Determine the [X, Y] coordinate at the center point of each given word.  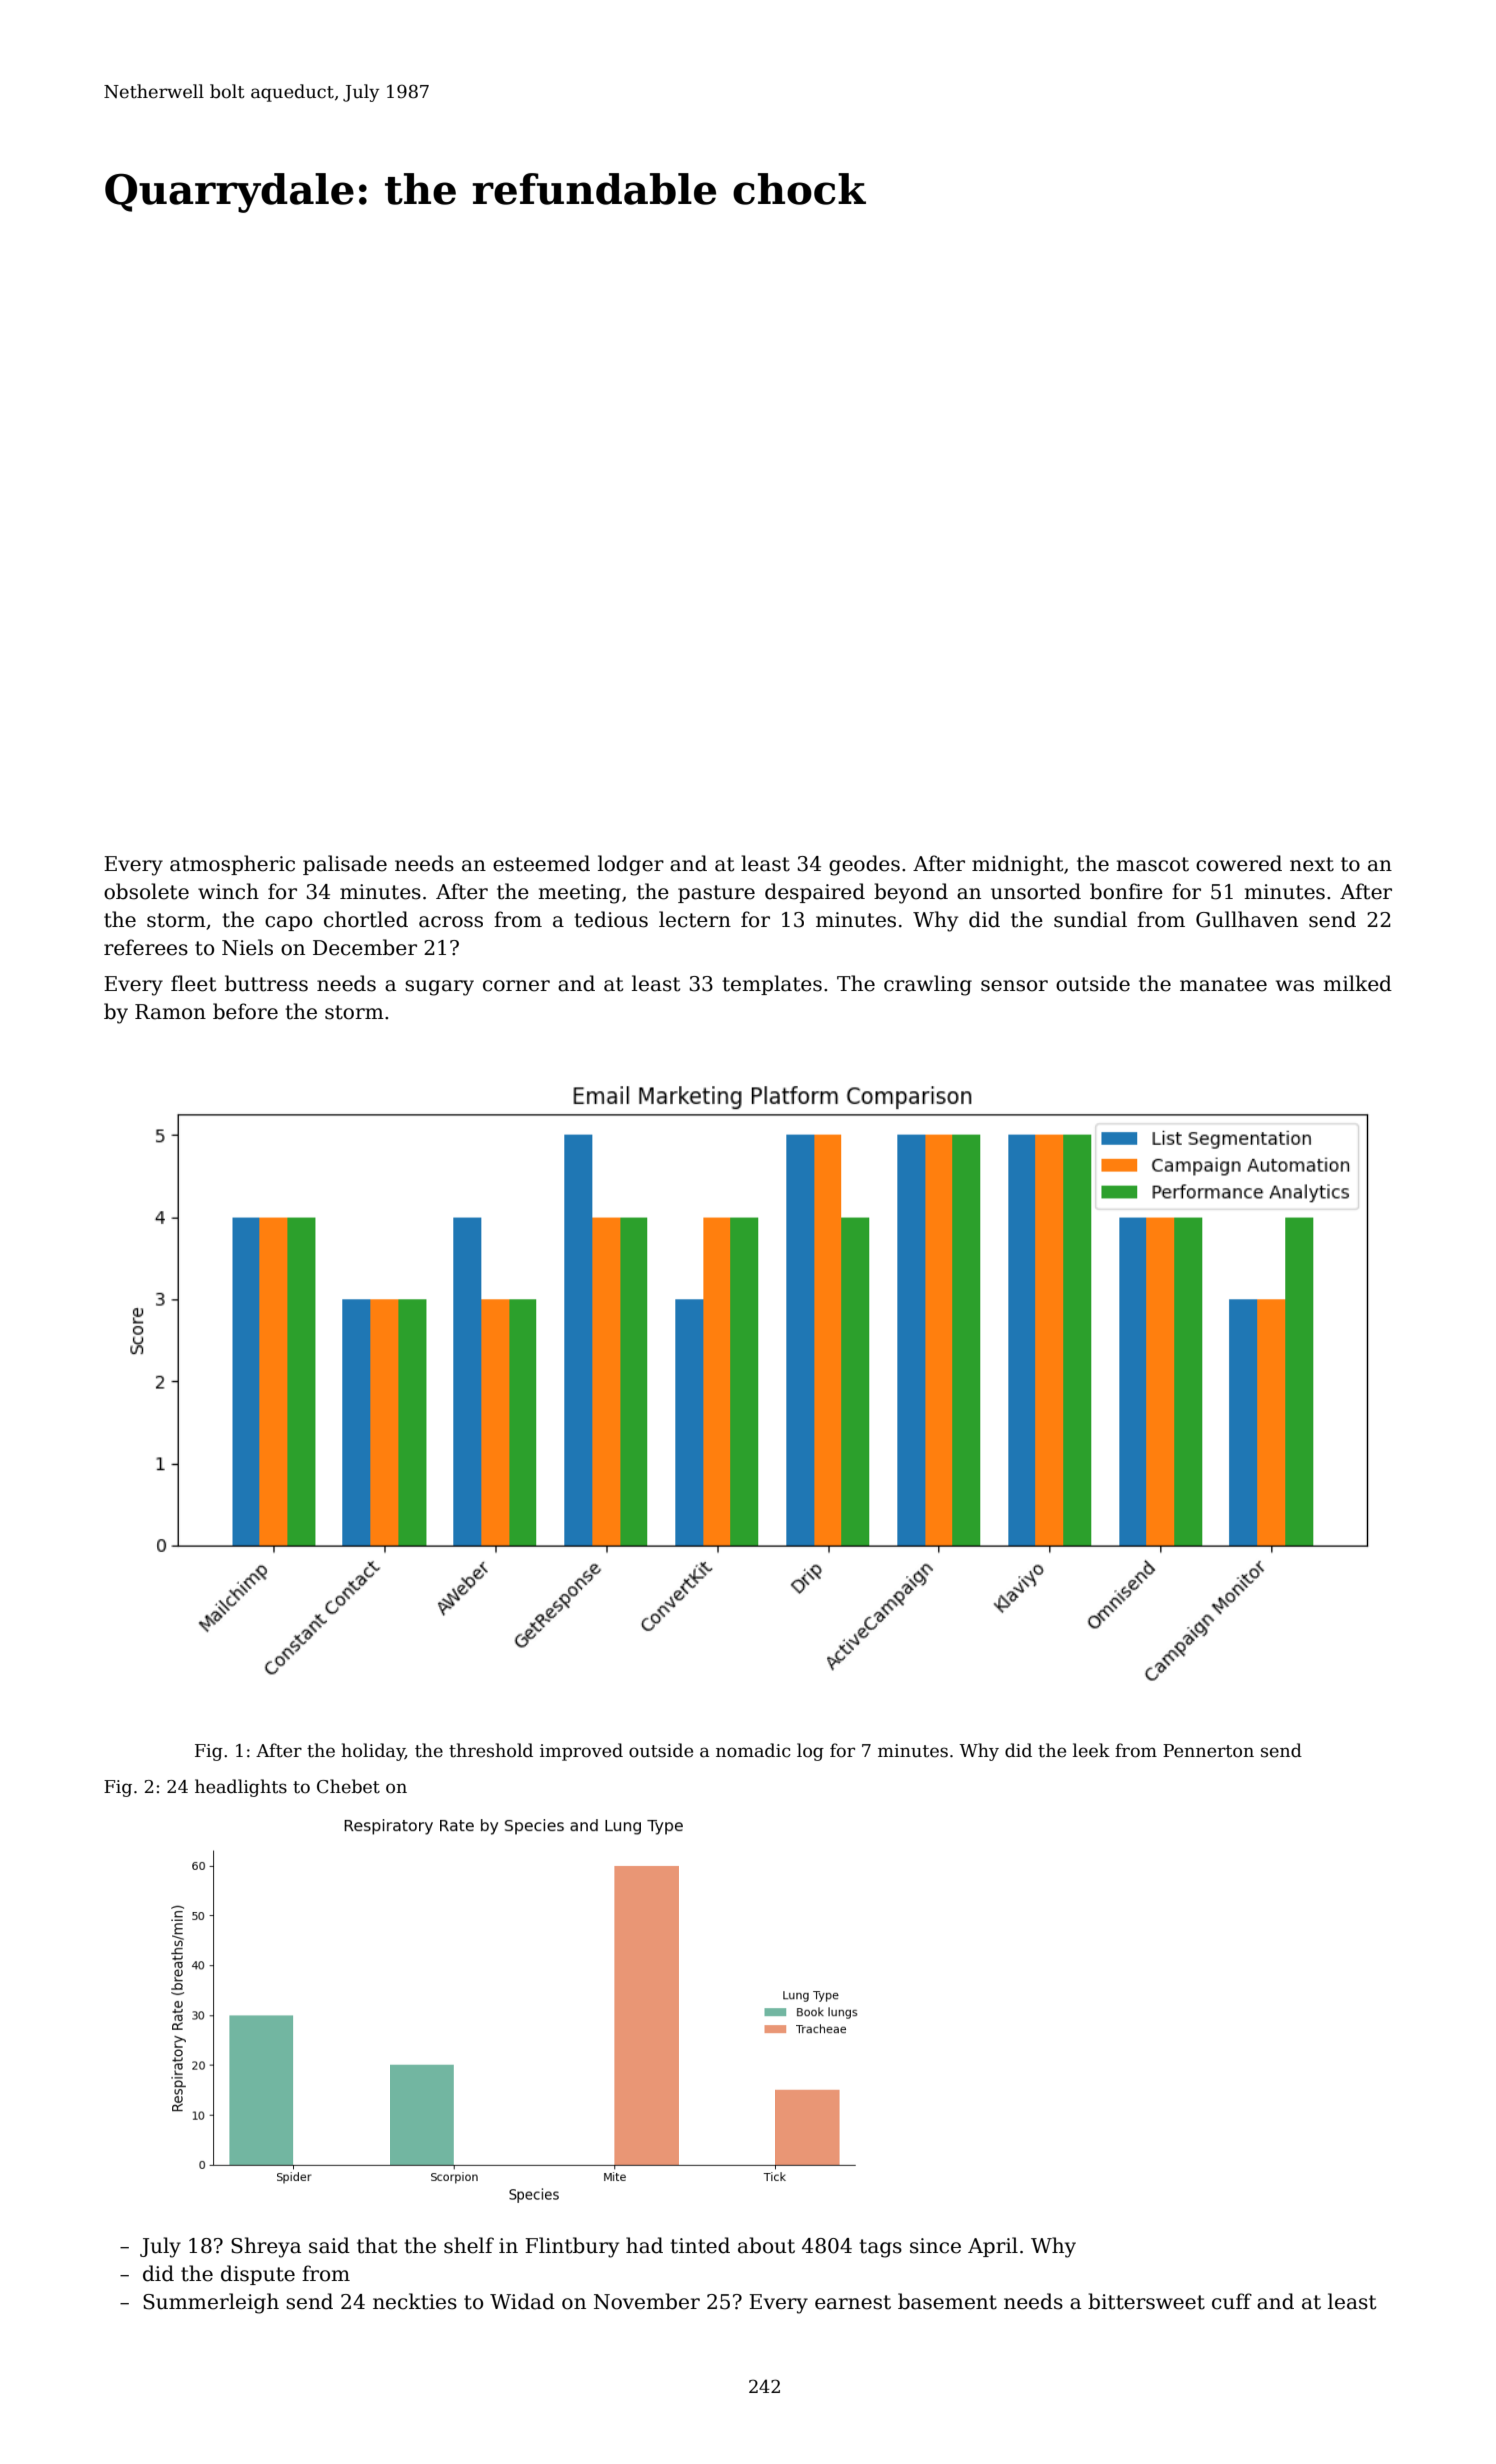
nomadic [753, 1750]
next [1312, 864]
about [766, 2245]
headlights [241, 1788]
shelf [469, 2245]
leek [1091, 1750]
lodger [631, 865]
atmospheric [232, 865]
